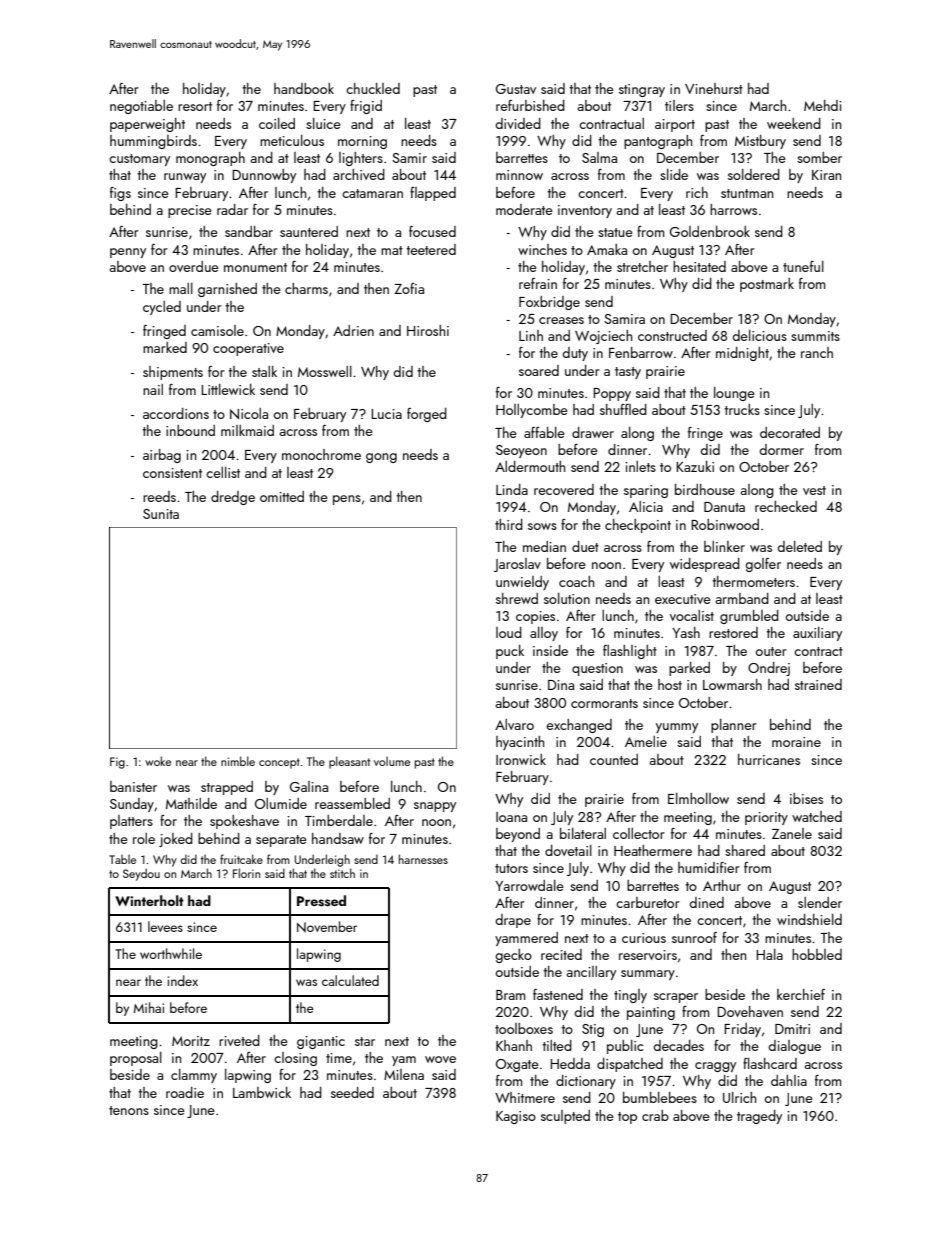 The height and width of the screenshot is (1233, 952). What do you see at coordinates (516, 89) in the screenshot?
I see `Gustav` at bounding box center [516, 89].
